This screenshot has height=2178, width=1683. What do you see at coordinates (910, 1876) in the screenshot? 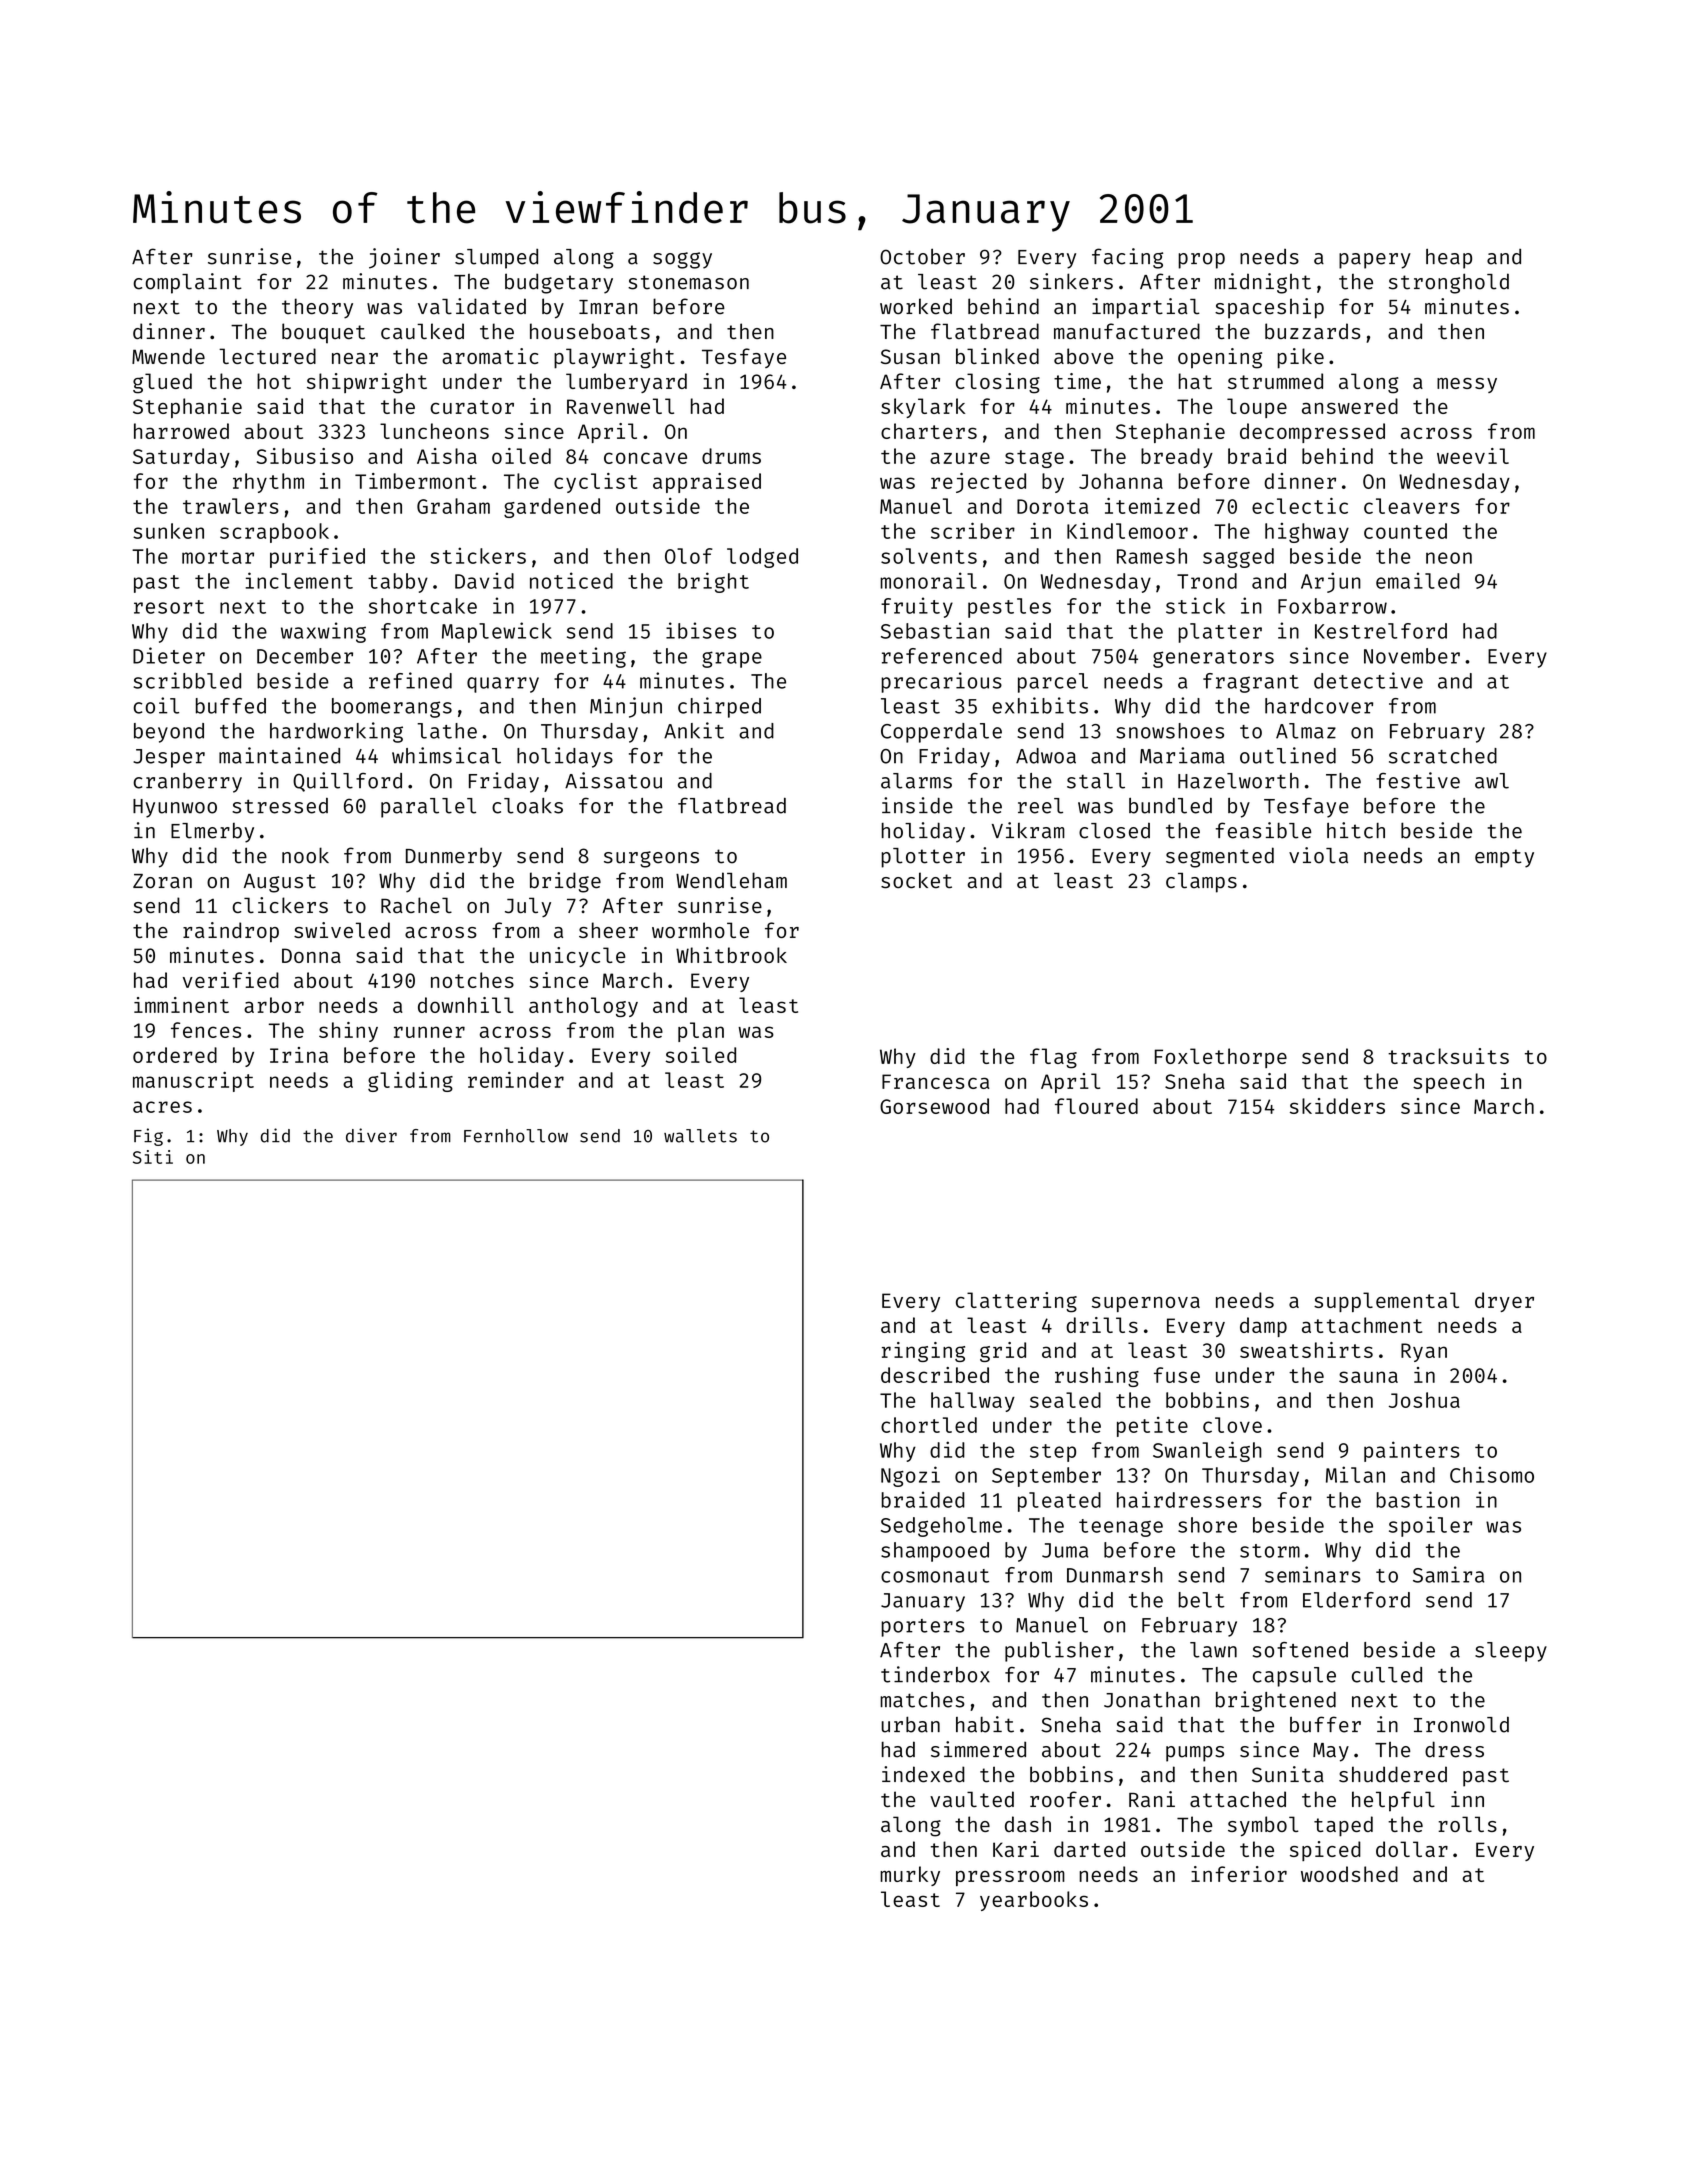
I see `murky` at bounding box center [910, 1876].
